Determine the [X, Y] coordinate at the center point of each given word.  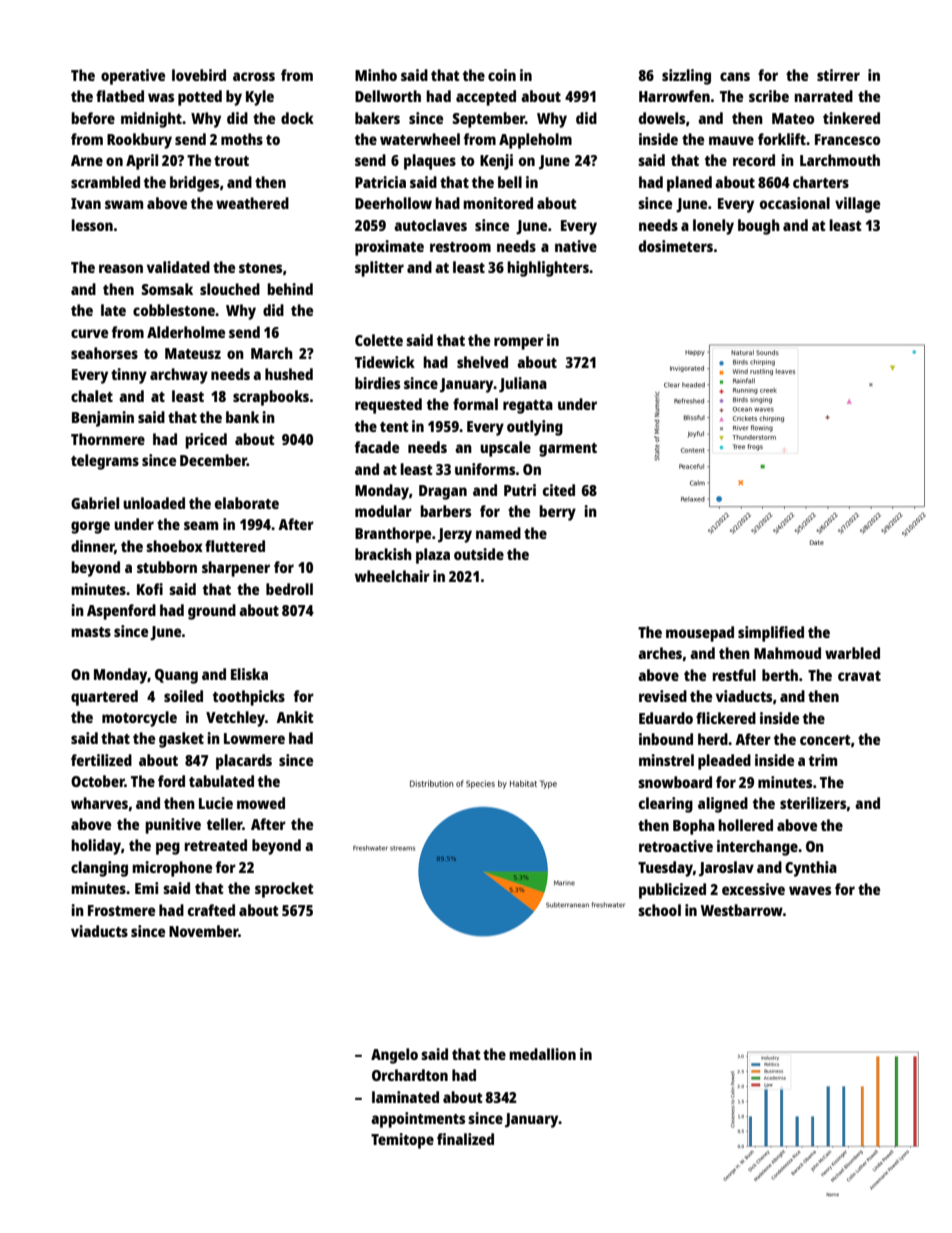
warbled [852, 653]
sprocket [284, 890]
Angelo [394, 1056]
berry [557, 513]
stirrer [838, 75]
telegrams [105, 462]
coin [502, 75]
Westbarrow [742, 910]
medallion [542, 1054]
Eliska [249, 674]
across [254, 76]
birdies [377, 383]
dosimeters [676, 246]
